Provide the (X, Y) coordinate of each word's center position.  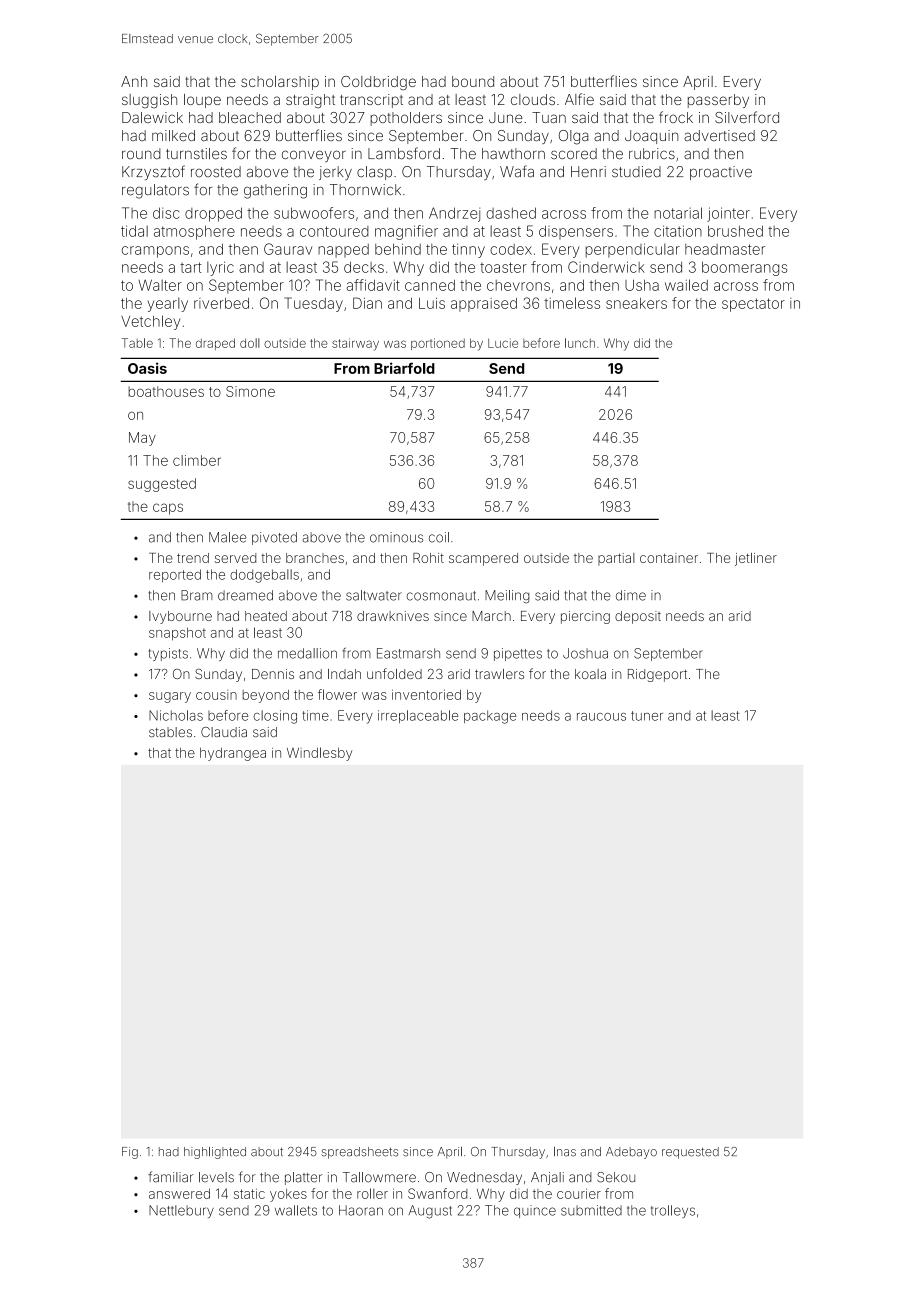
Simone (250, 391)
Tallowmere (379, 1177)
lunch (580, 343)
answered (179, 1194)
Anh (134, 81)
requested (690, 1153)
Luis (432, 303)
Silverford (747, 117)
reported (175, 575)
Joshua (585, 653)
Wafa (517, 171)
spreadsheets (360, 1153)
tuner (647, 716)
